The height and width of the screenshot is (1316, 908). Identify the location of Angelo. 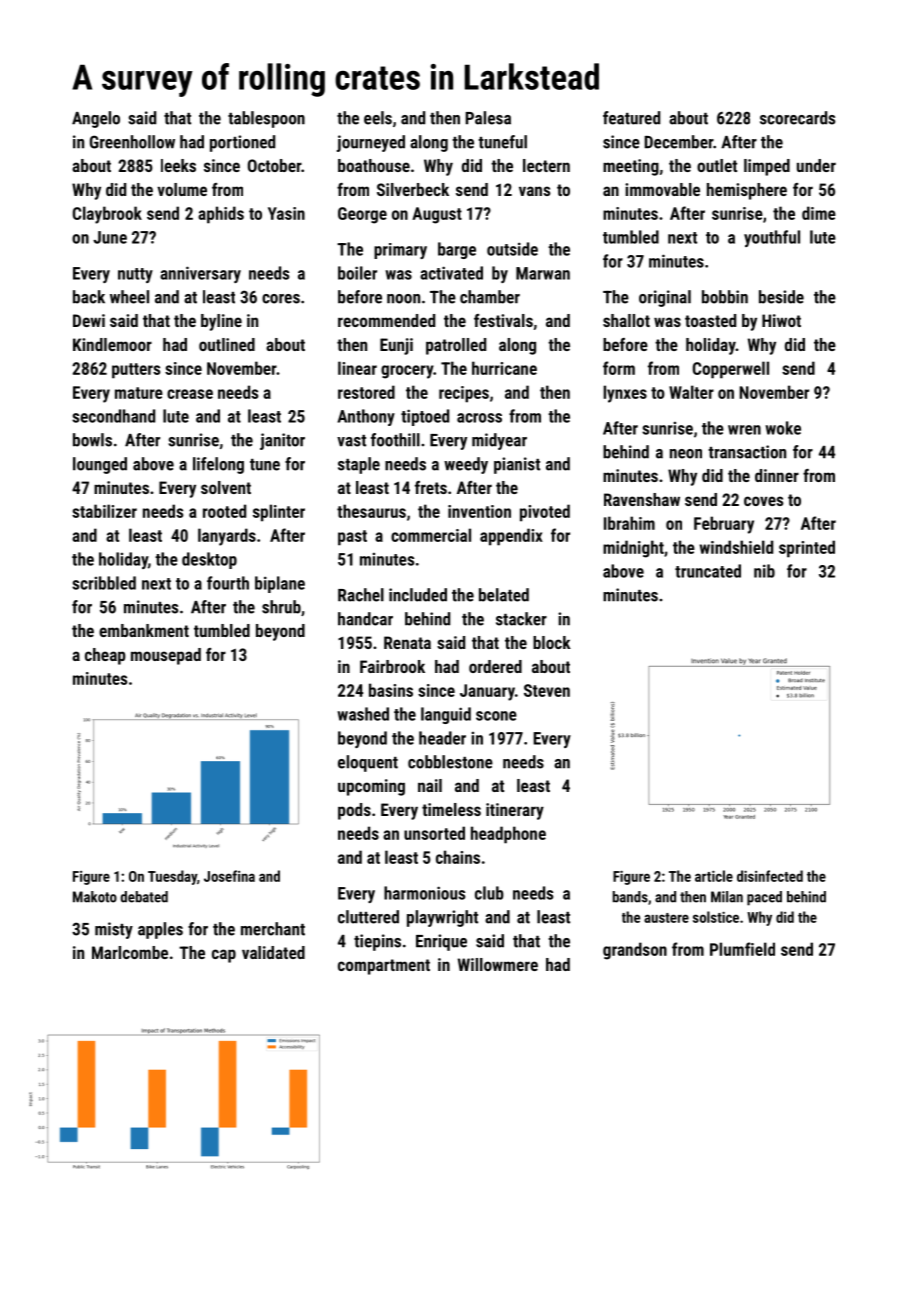
(96, 119).
